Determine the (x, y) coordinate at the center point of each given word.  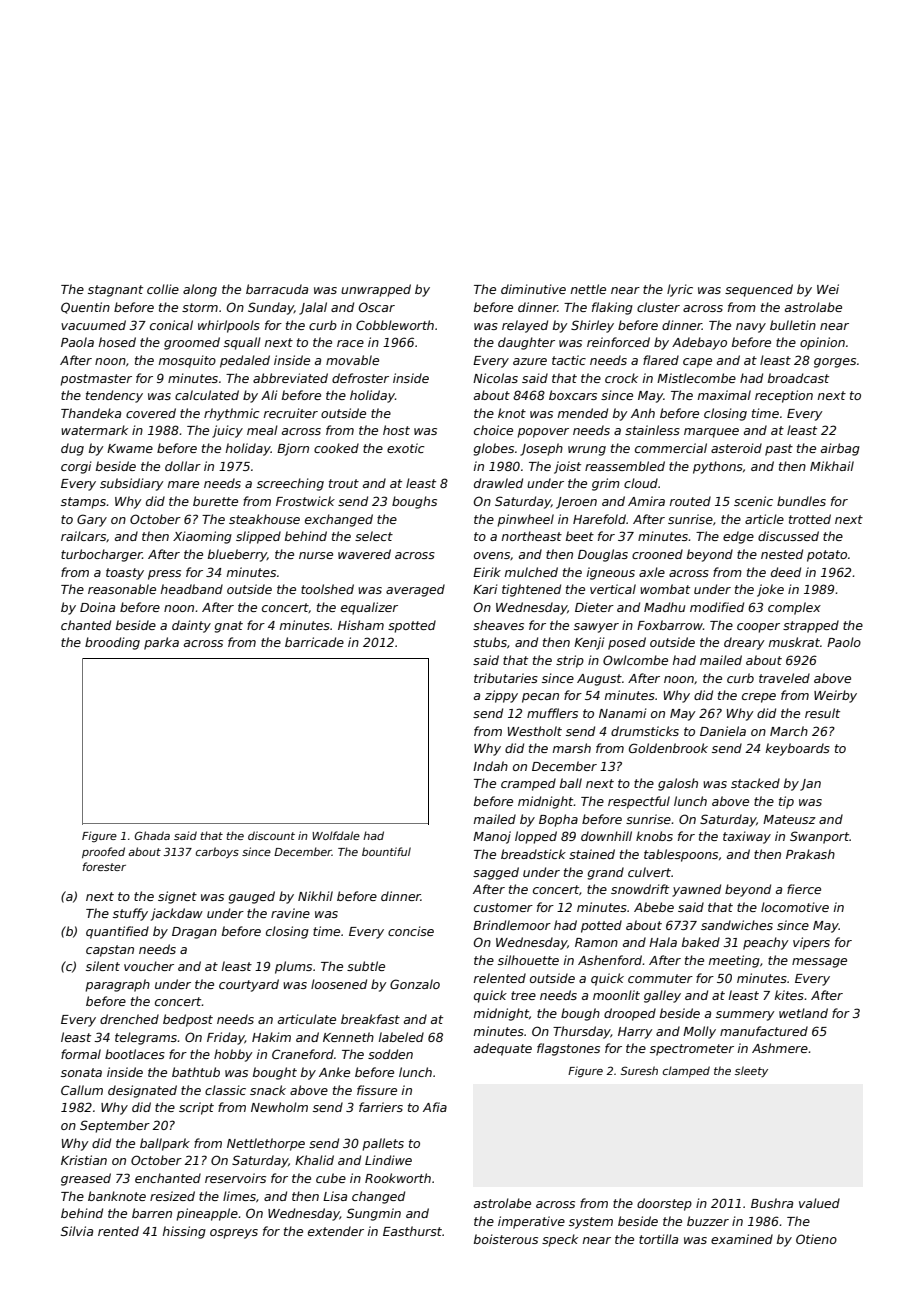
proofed (103, 852)
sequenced (759, 290)
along (200, 290)
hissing (184, 1232)
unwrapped (376, 290)
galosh (678, 784)
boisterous (506, 1239)
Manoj (492, 837)
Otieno (816, 1239)
